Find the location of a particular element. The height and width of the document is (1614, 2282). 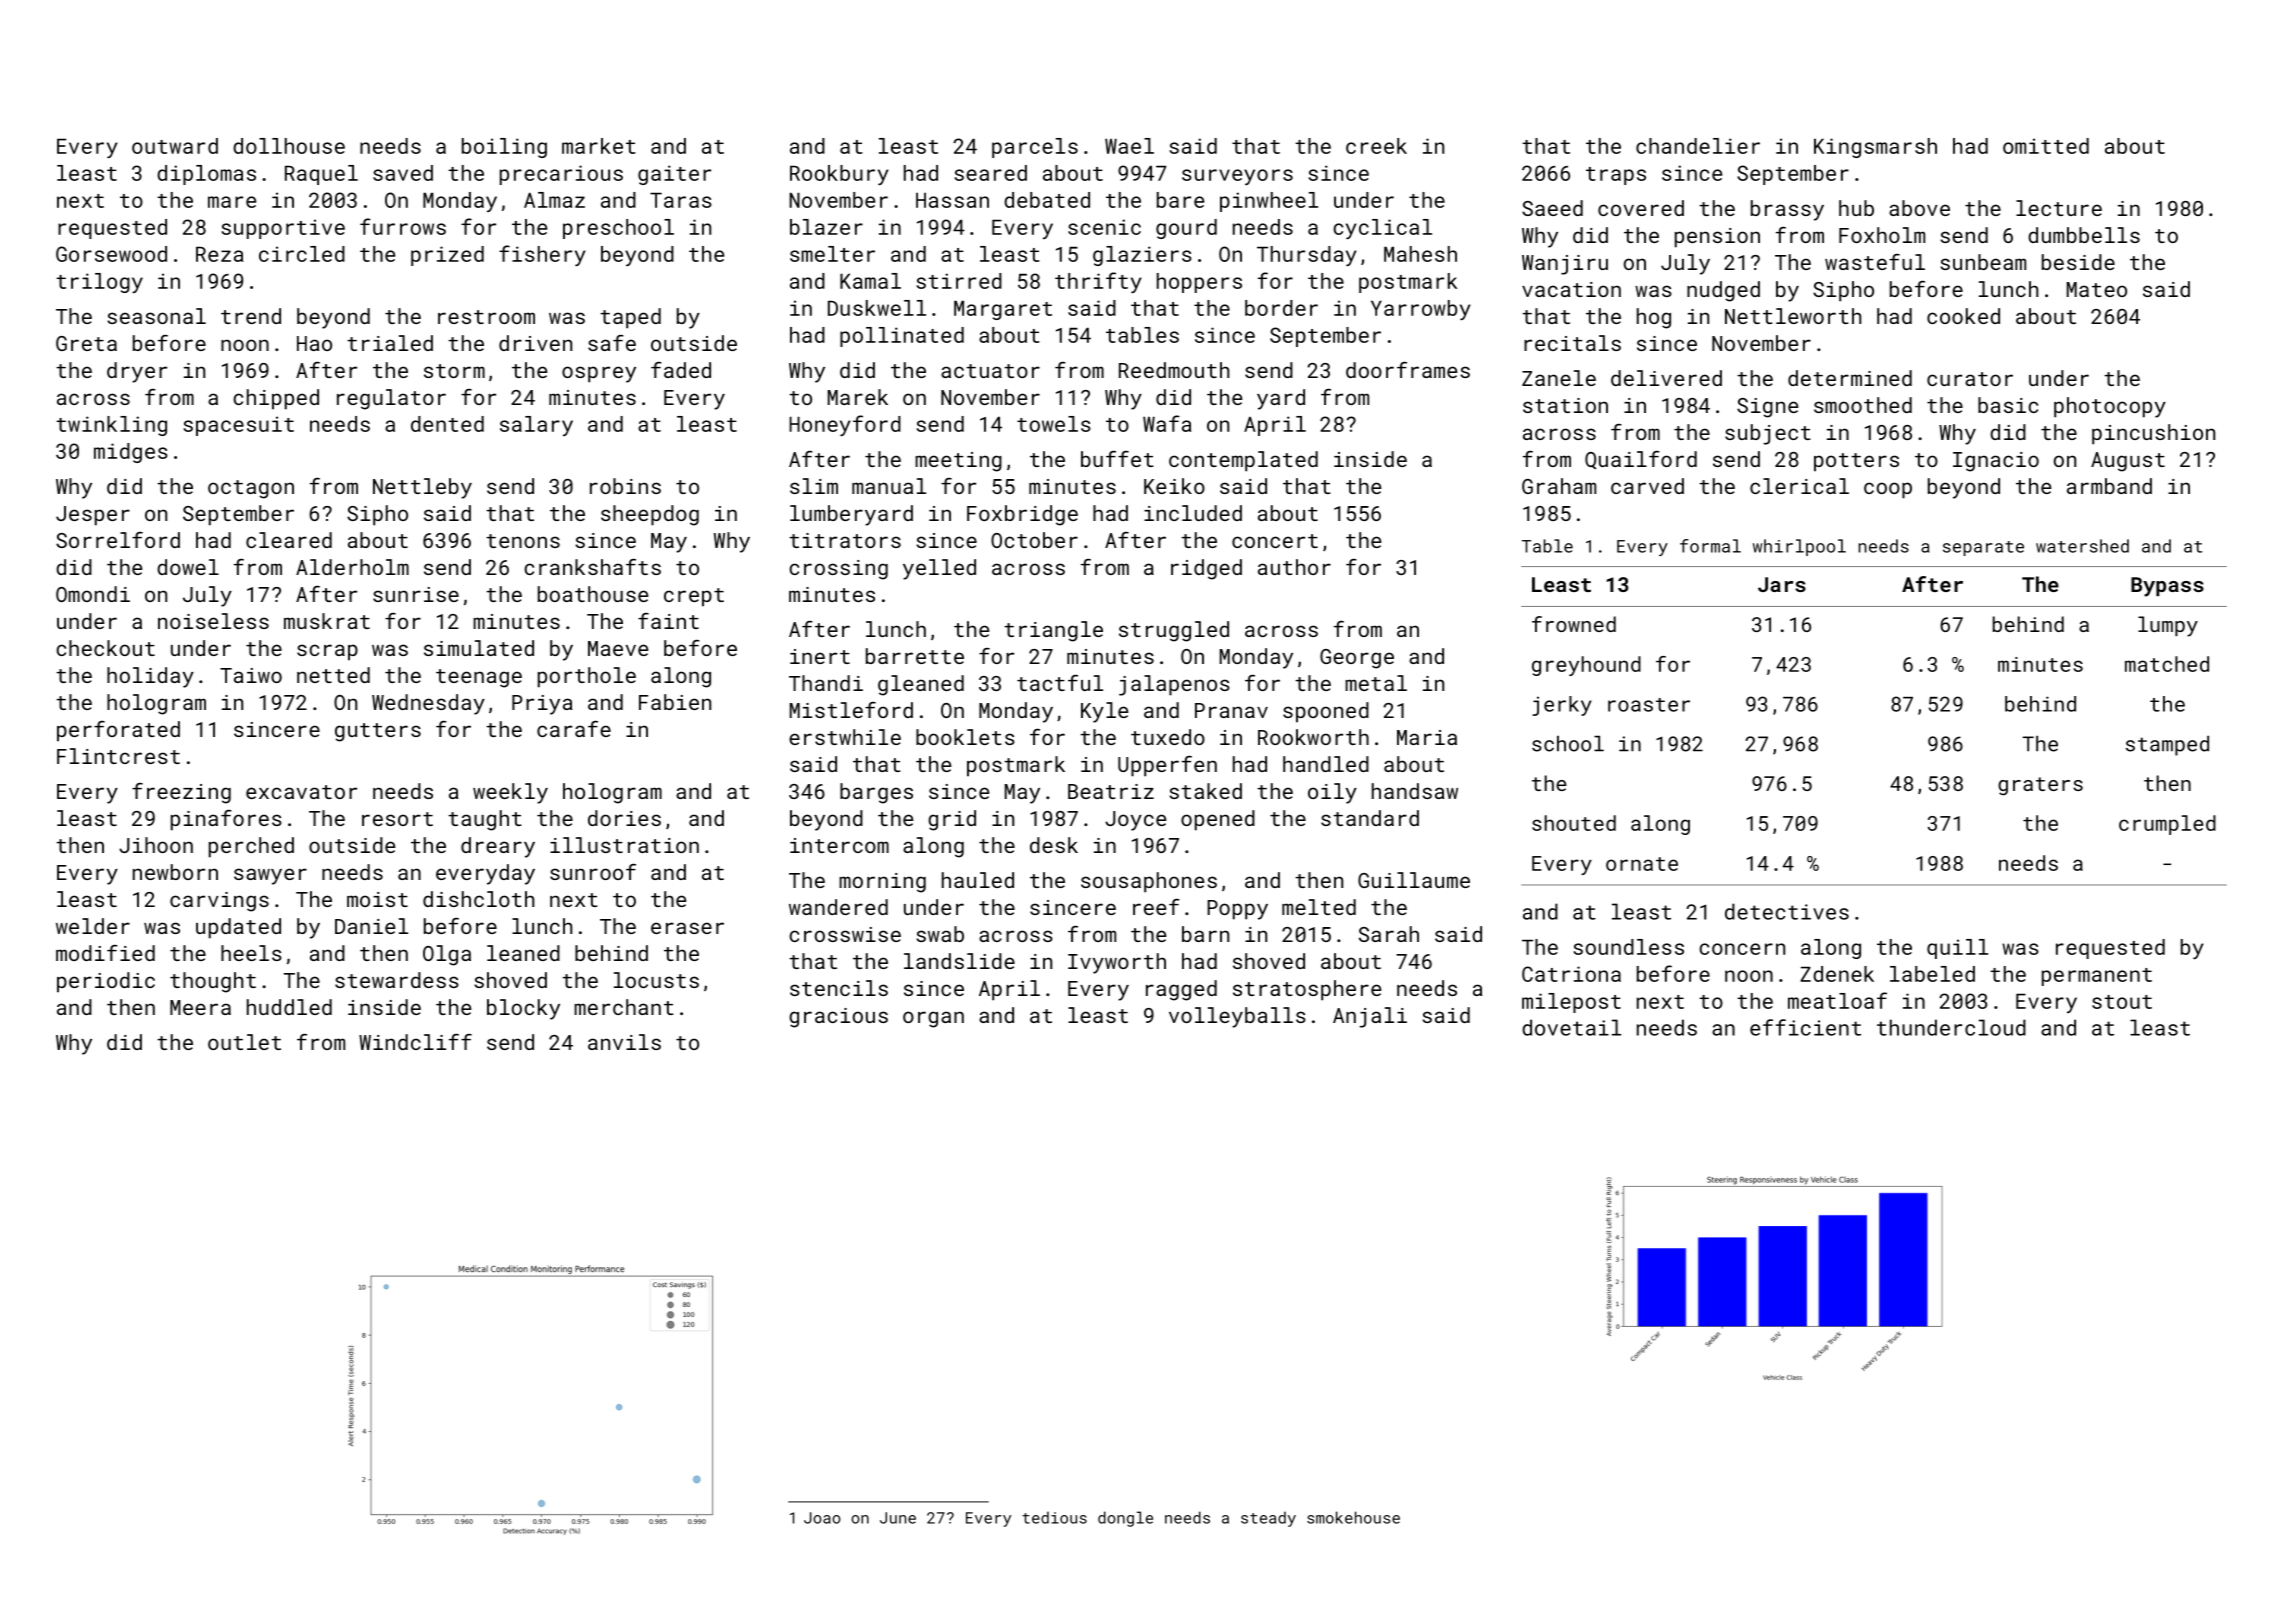

chandelier is located at coordinates (1698, 146).
